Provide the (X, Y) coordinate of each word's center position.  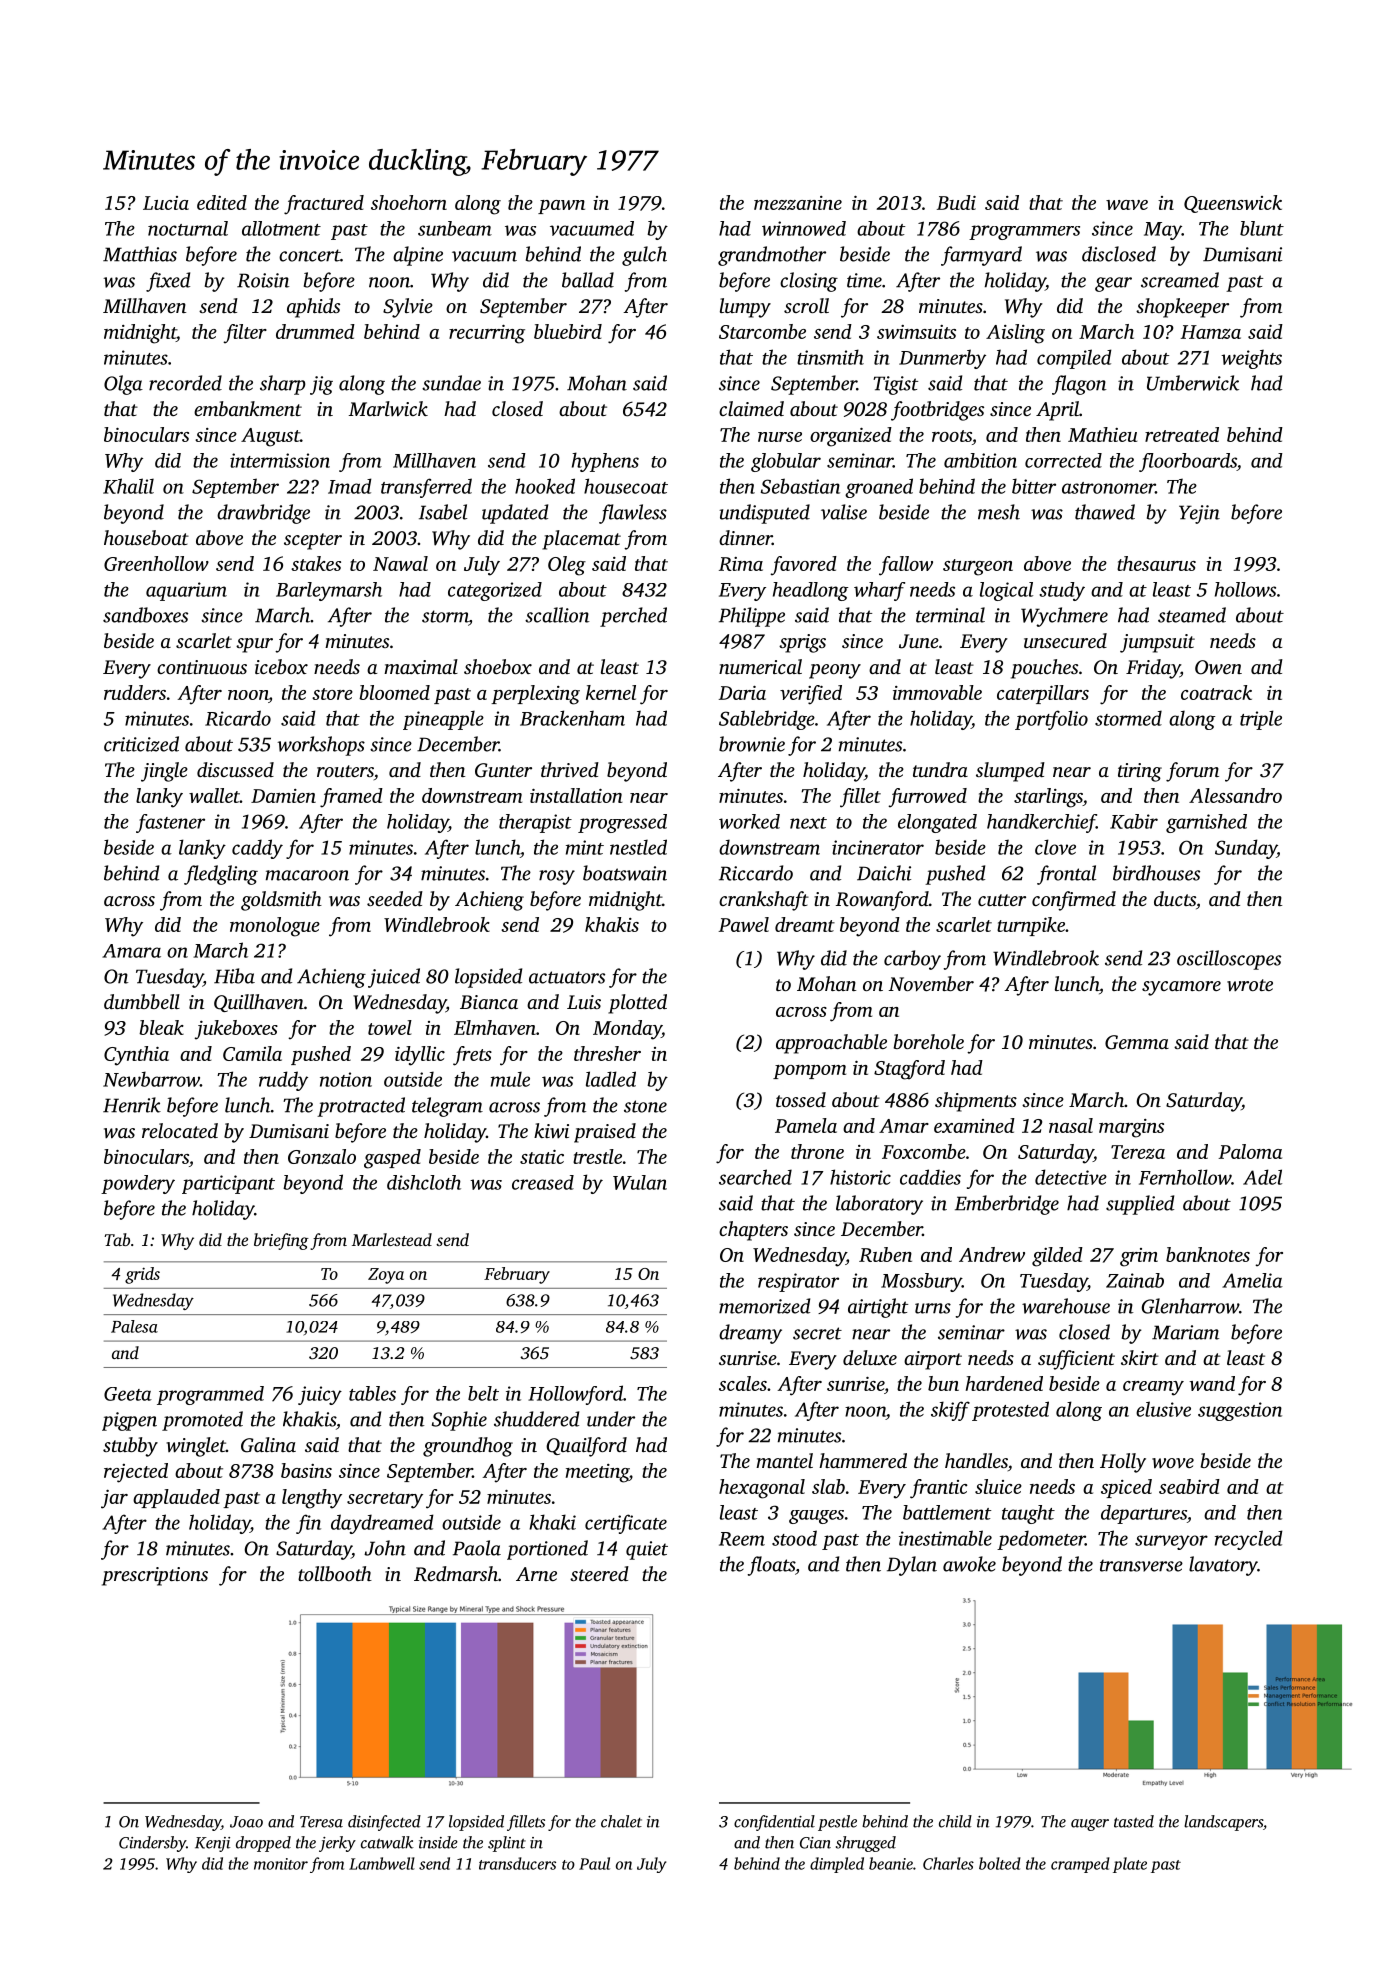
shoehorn (409, 202)
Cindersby (152, 1844)
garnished (1206, 823)
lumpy (745, 308)
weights (1251, 359)
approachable (831, 1044)
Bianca (489, 1002)
